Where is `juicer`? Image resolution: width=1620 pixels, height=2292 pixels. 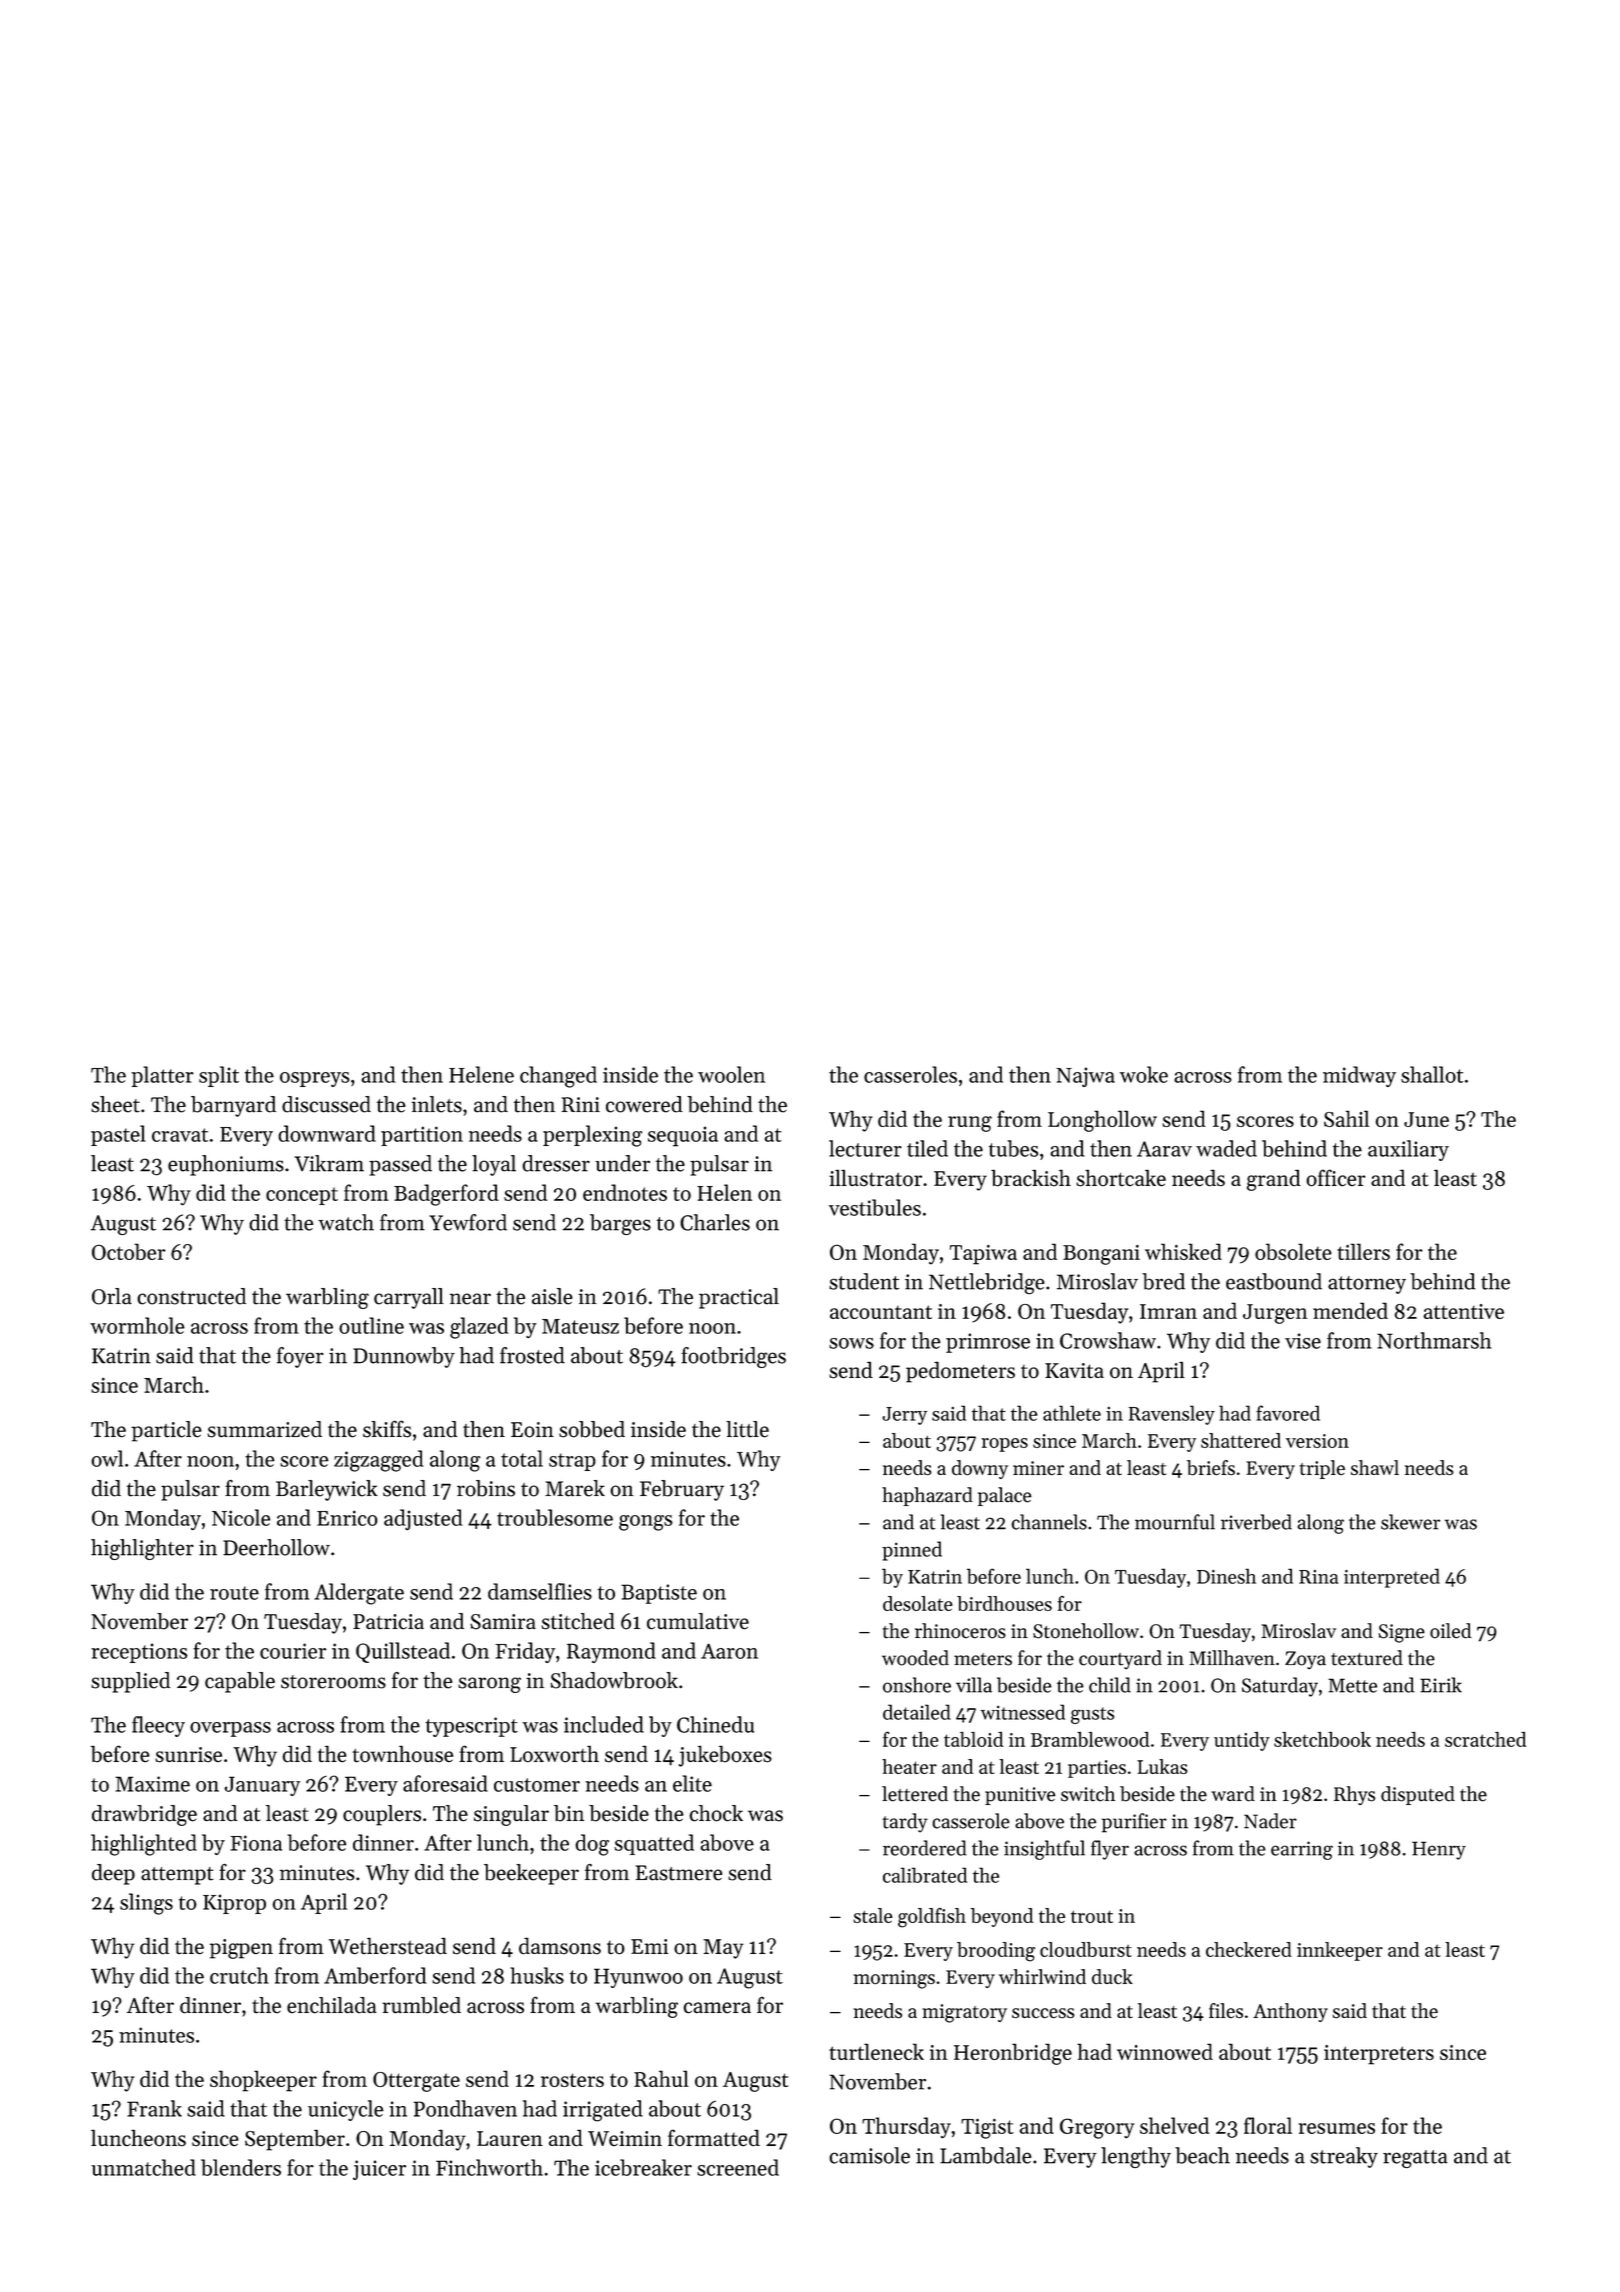 juicer is located at coordinates (379, 2170).
